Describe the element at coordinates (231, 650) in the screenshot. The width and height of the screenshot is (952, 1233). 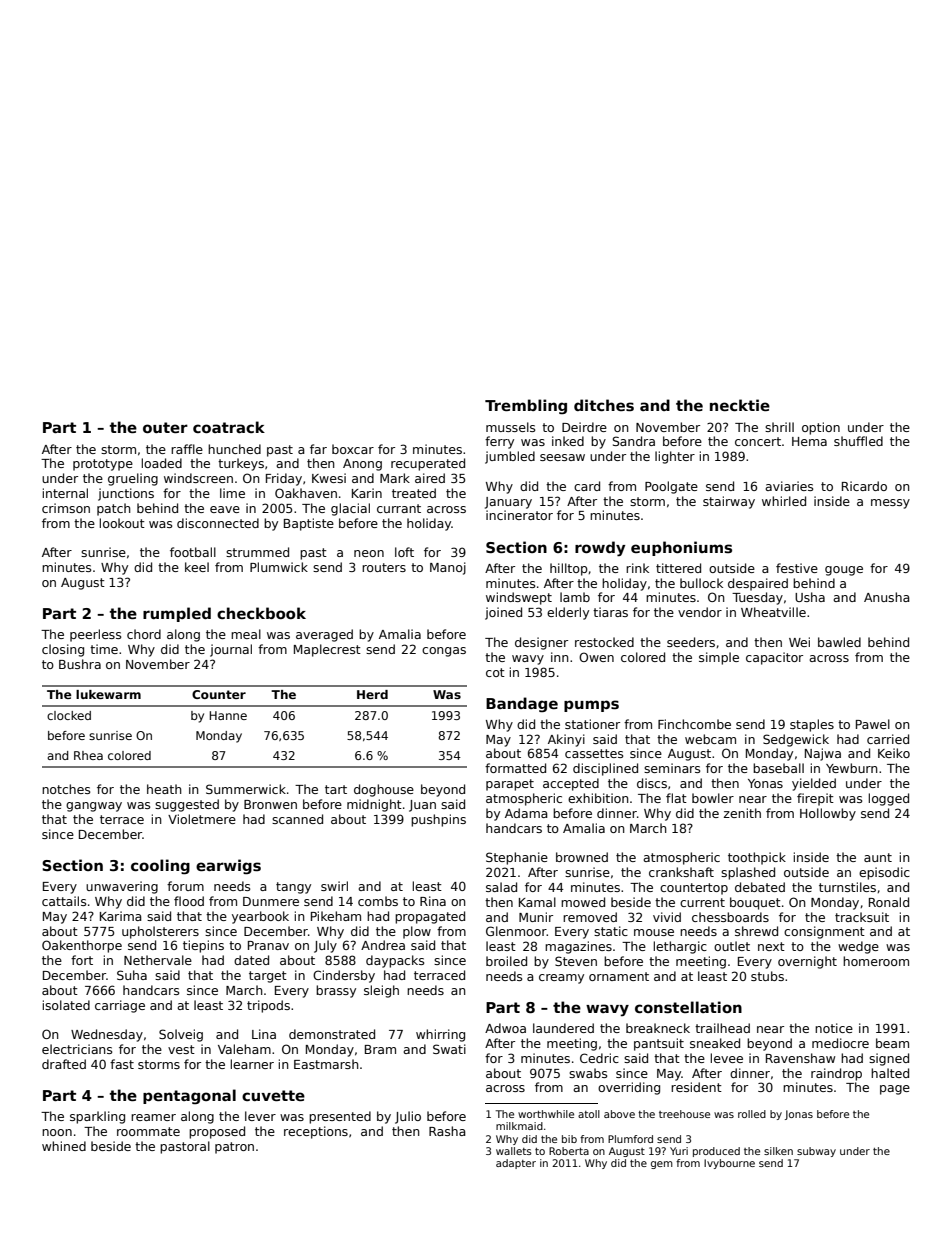
I see `journal` at that location.
